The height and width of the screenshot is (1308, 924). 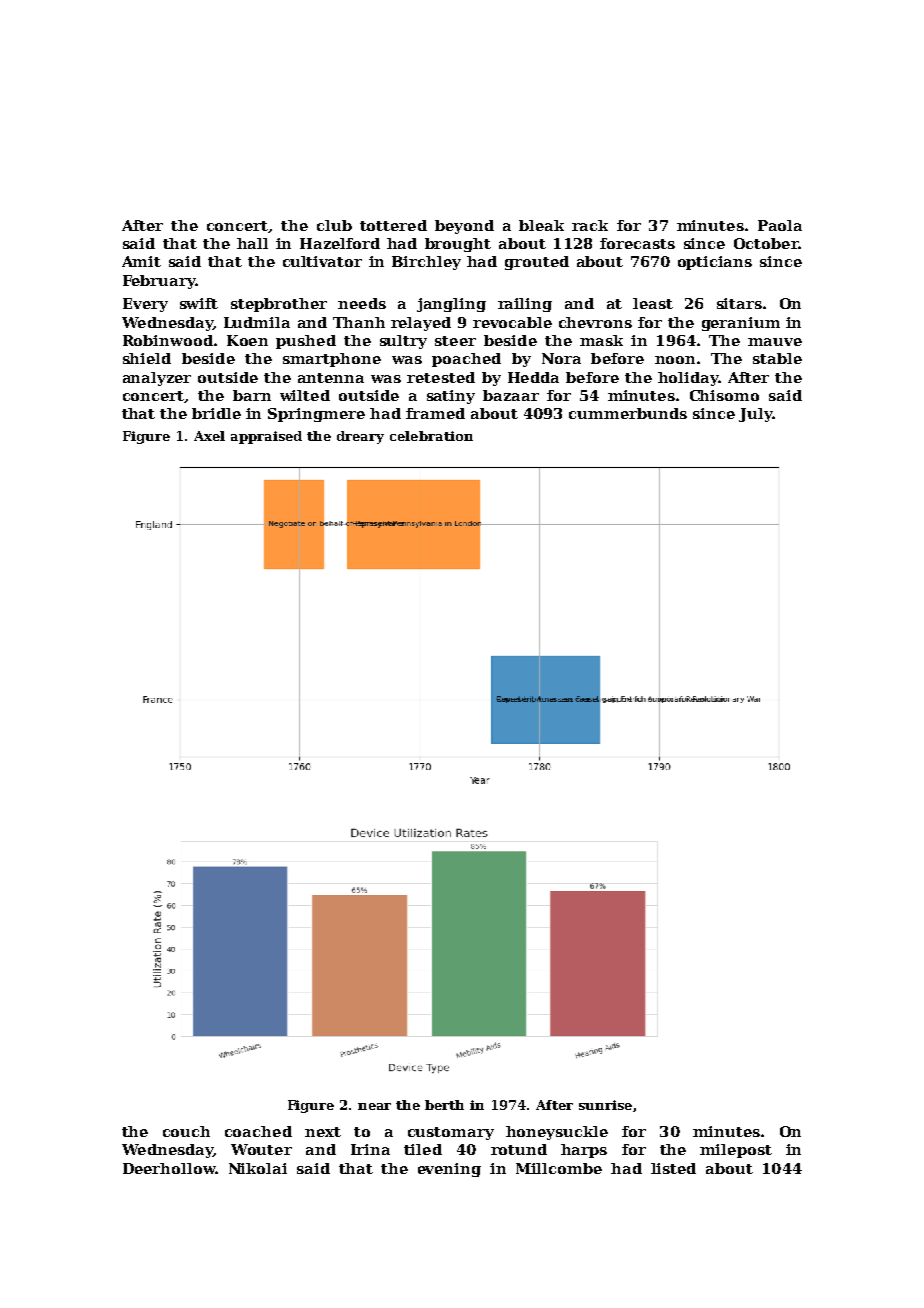 What do you see at coordinates (209, 436) in the screenshot?
I see `Axel` at bounding box center [209, 436].
